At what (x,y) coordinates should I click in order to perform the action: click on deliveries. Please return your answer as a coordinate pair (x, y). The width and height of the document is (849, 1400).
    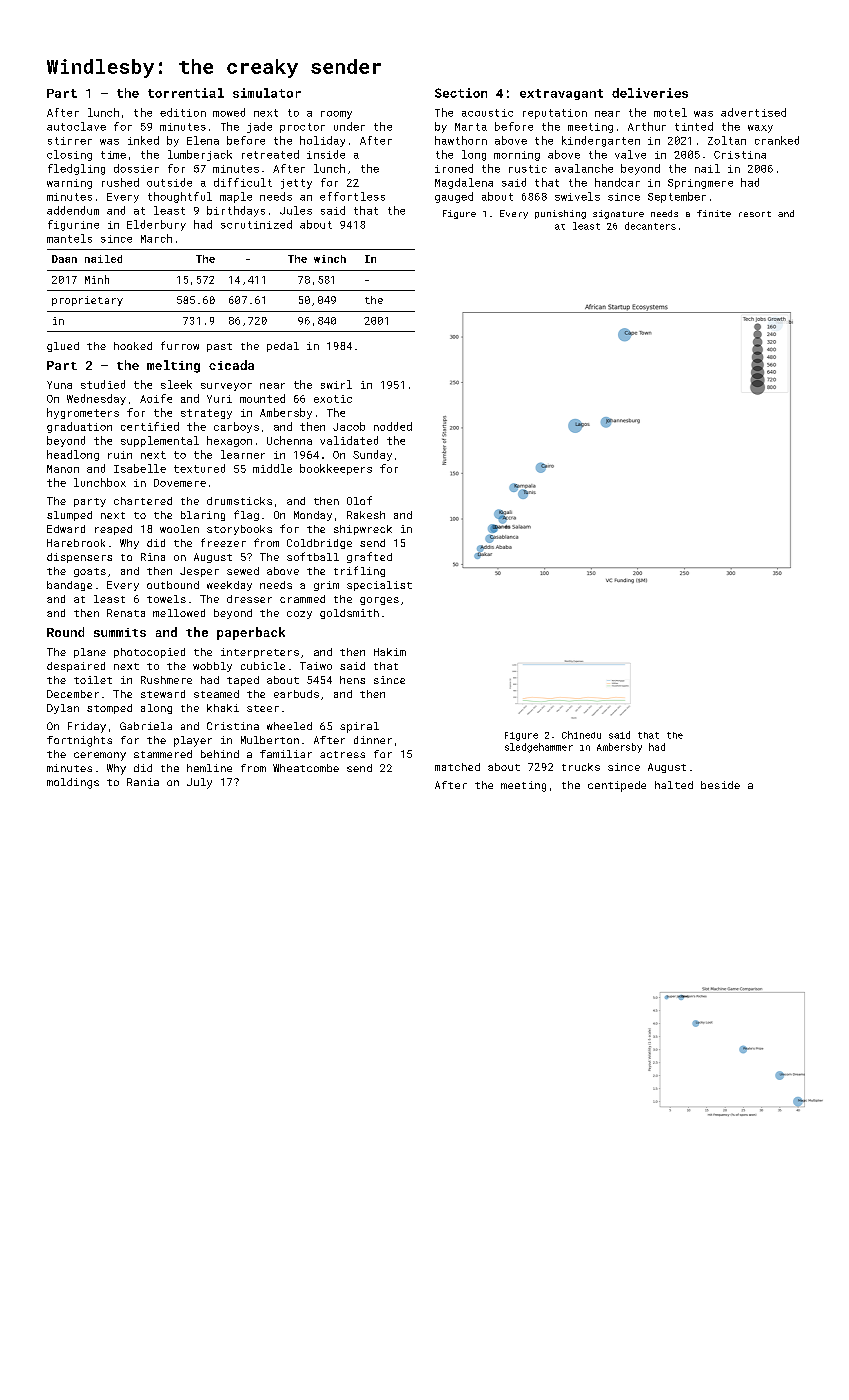
    Looking at the image, I should click on (650, 93).
